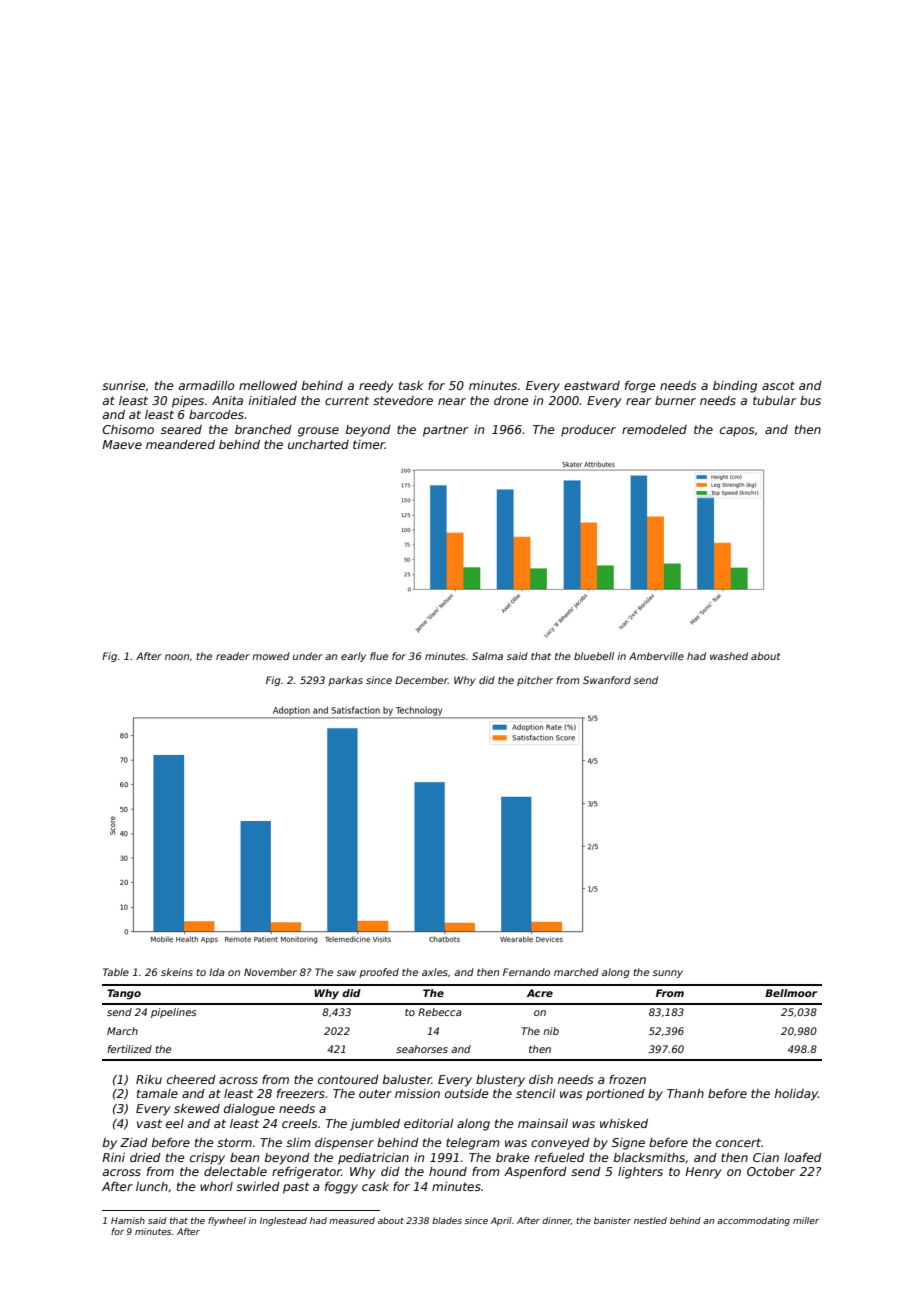 Image resolution: width=924 pixels, height=1308 pixels. What do you see at coordinates (206, 385) in the screenshot?
I see `armadillo` at bounding box center [206, 385].
